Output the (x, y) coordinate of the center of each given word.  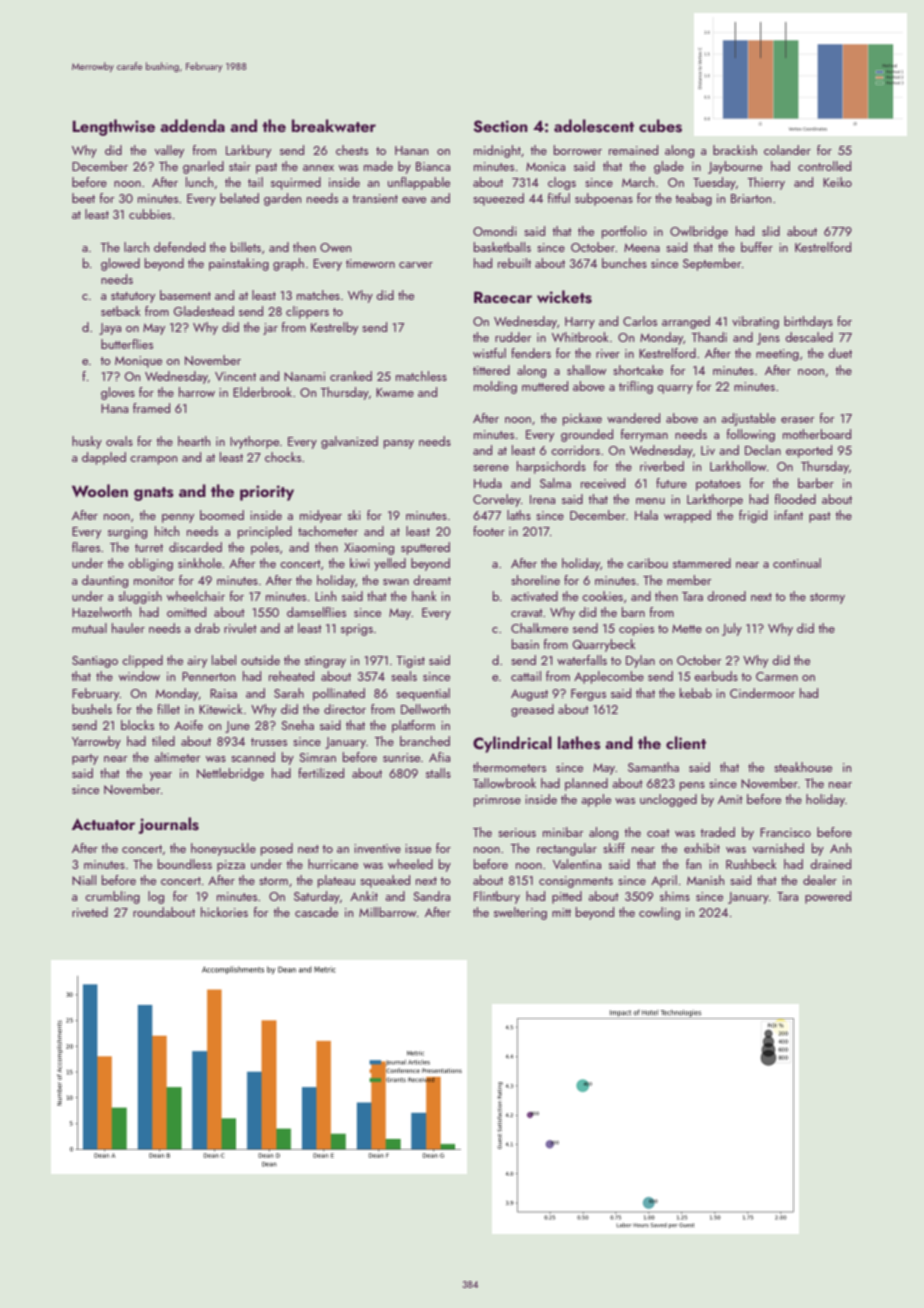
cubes (660, 126)
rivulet (240, 628)
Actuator (103, 824)
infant (788, 515)
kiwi (360, 563)
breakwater (334, 125)
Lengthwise (113, 127)
